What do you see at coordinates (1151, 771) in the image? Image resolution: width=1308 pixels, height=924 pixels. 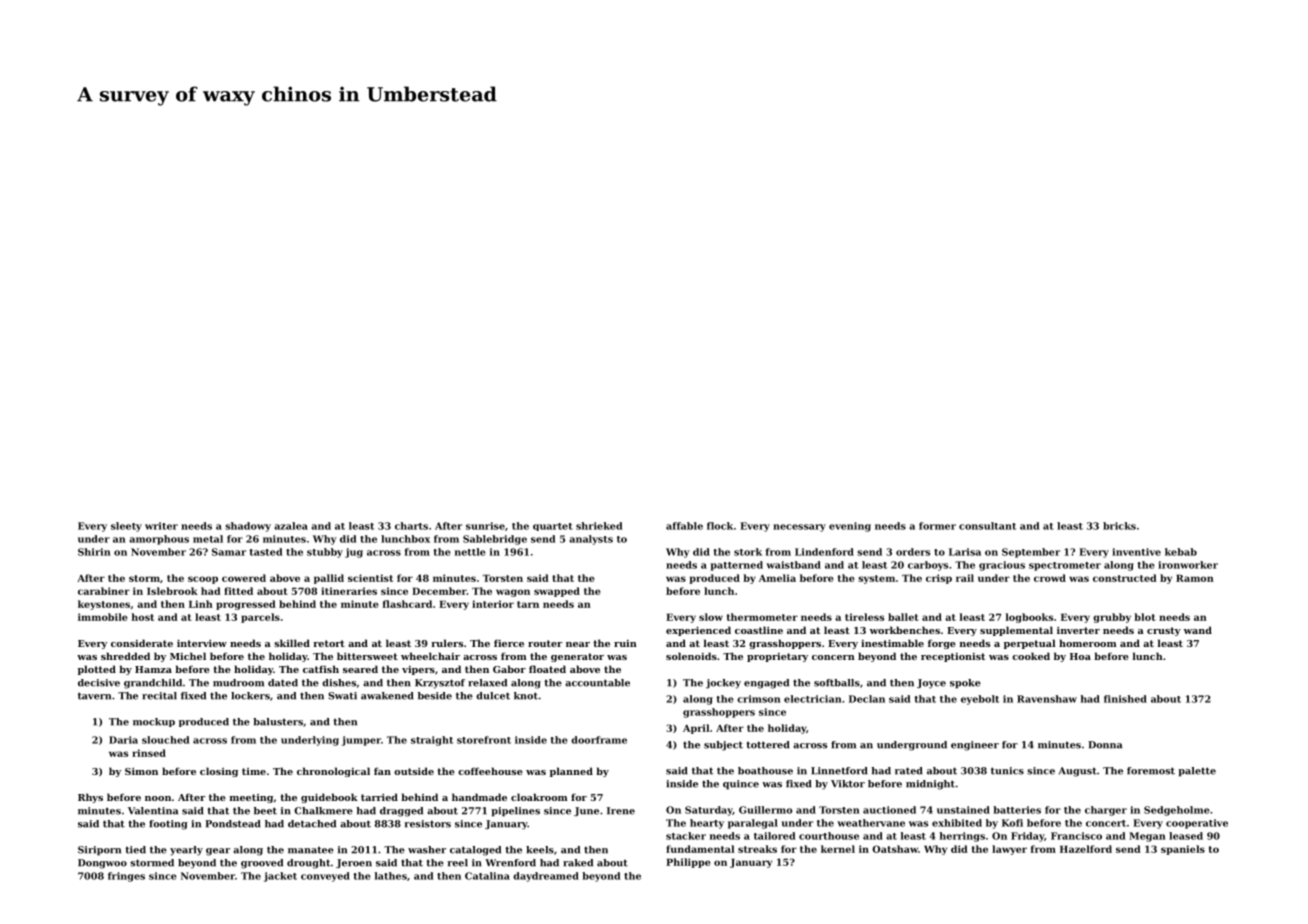 I see `foremost` at bounding box center [1151, 771].
